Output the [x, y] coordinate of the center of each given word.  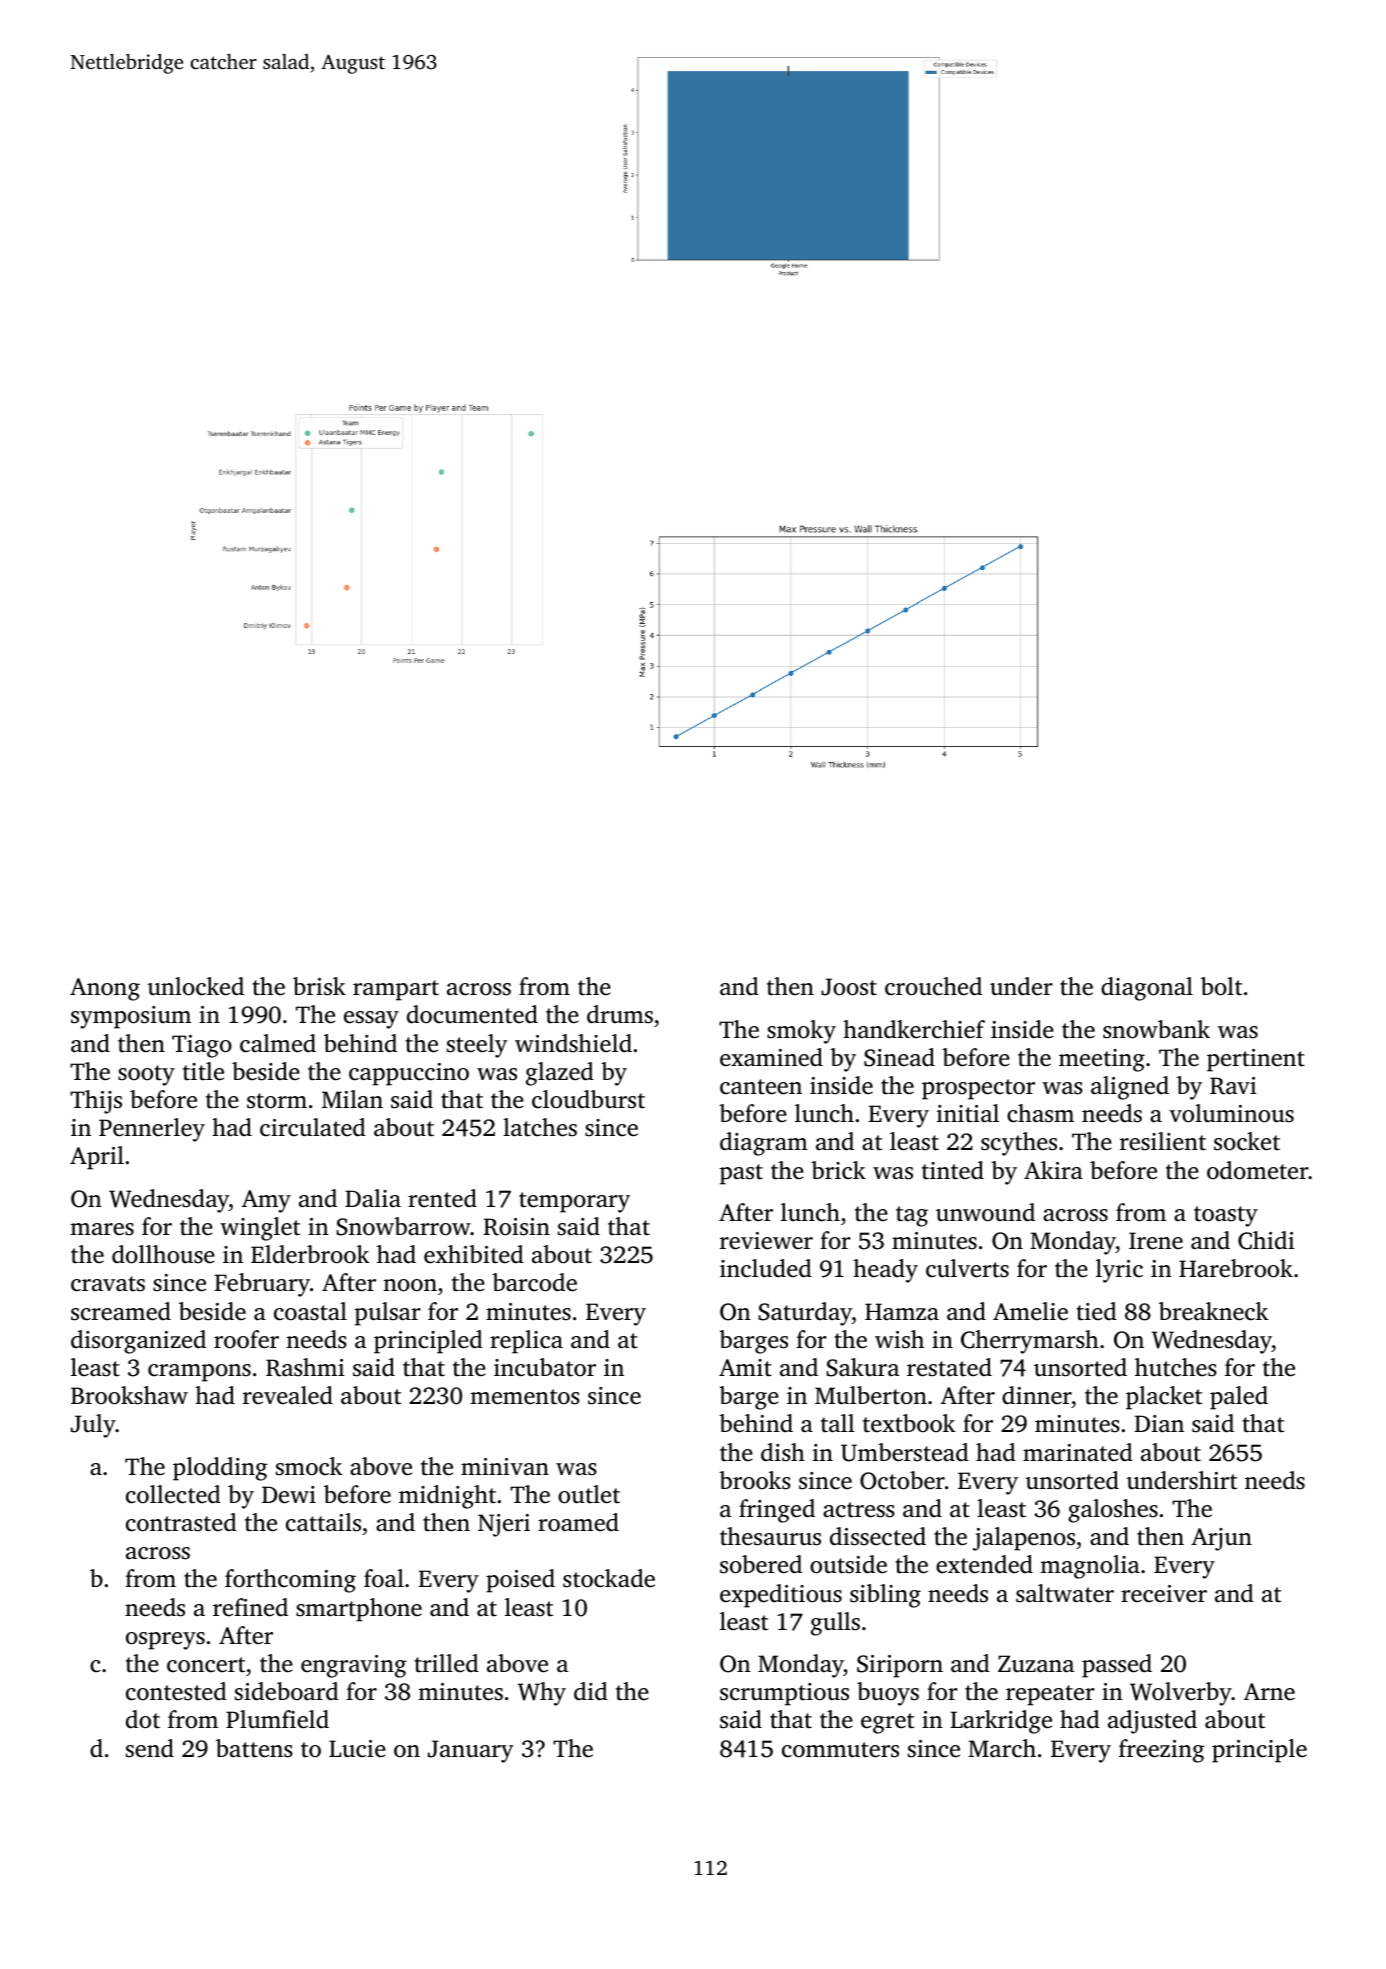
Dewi [289, 1495]
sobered [761, 1564]
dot [143, 1719]
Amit [745, 1368]
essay [371, 1020]
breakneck [1213, 1311]
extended [984, 1564]
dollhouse [163, 1254]
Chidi [1266, 1240]
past [741, 1174]
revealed [288, 1395]
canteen [761, 1087]
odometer [1258, 1170]
